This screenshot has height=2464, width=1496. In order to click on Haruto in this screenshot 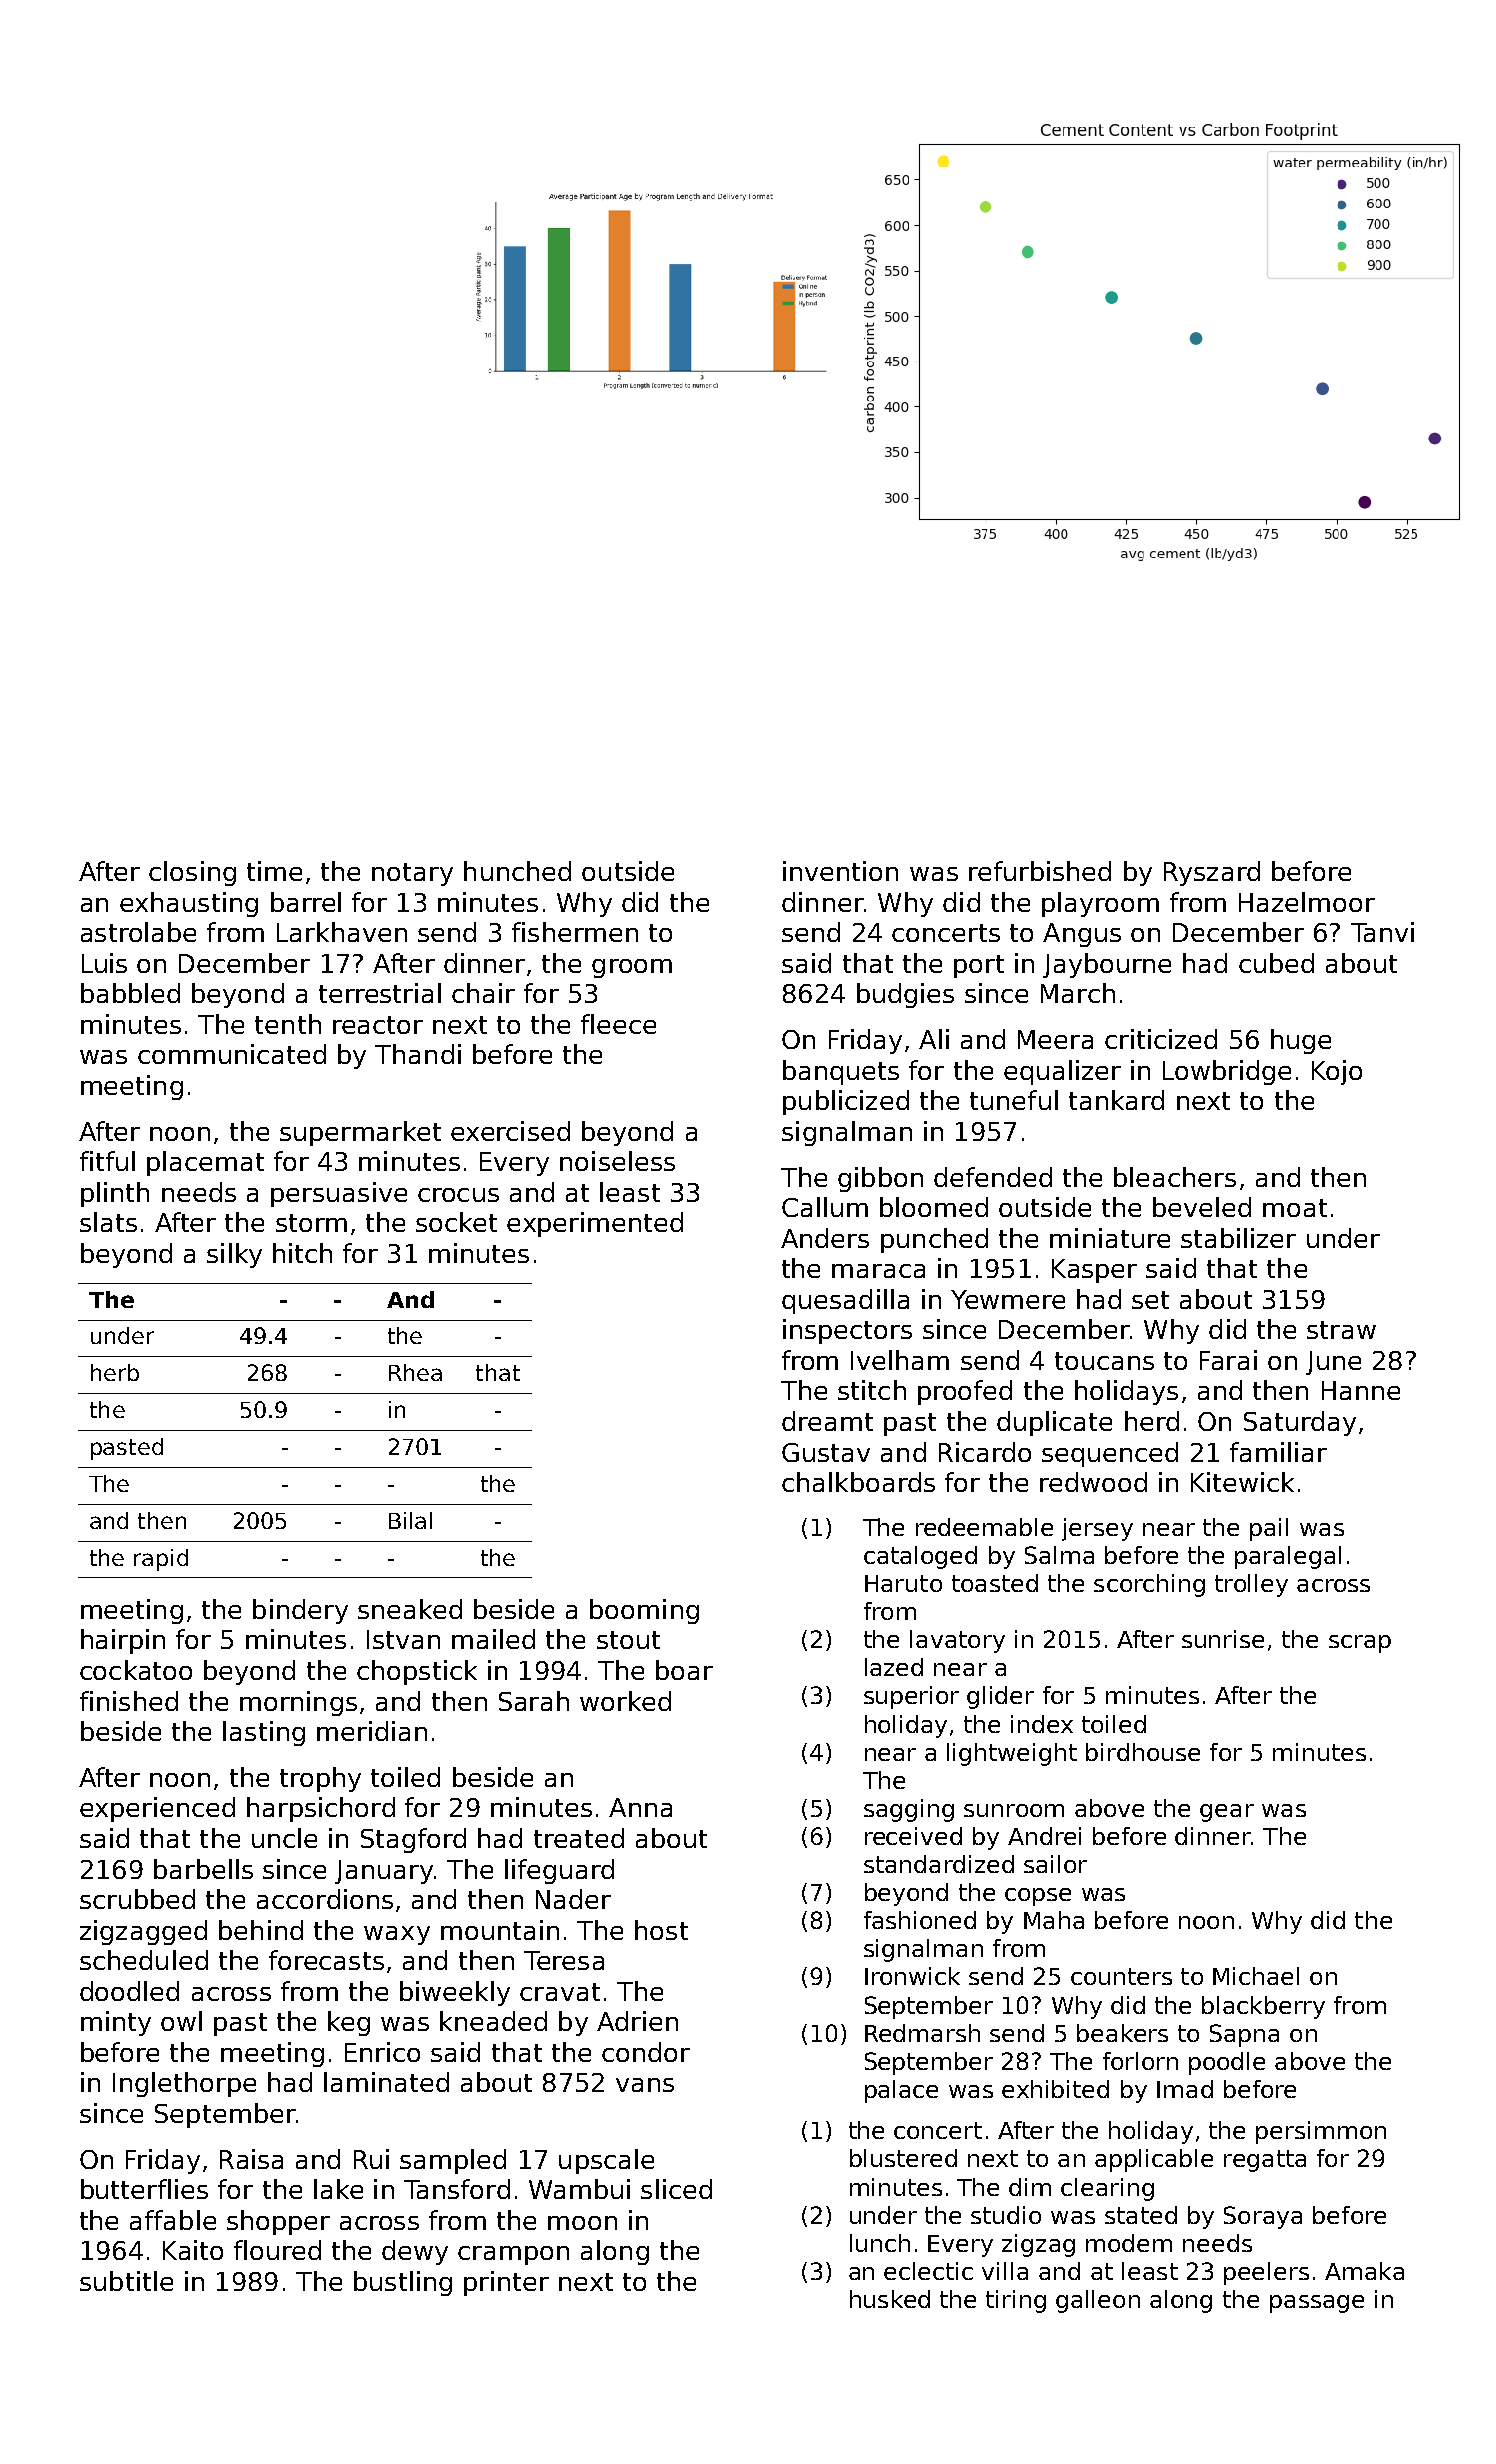, I will do `click(903, 1583)`.
